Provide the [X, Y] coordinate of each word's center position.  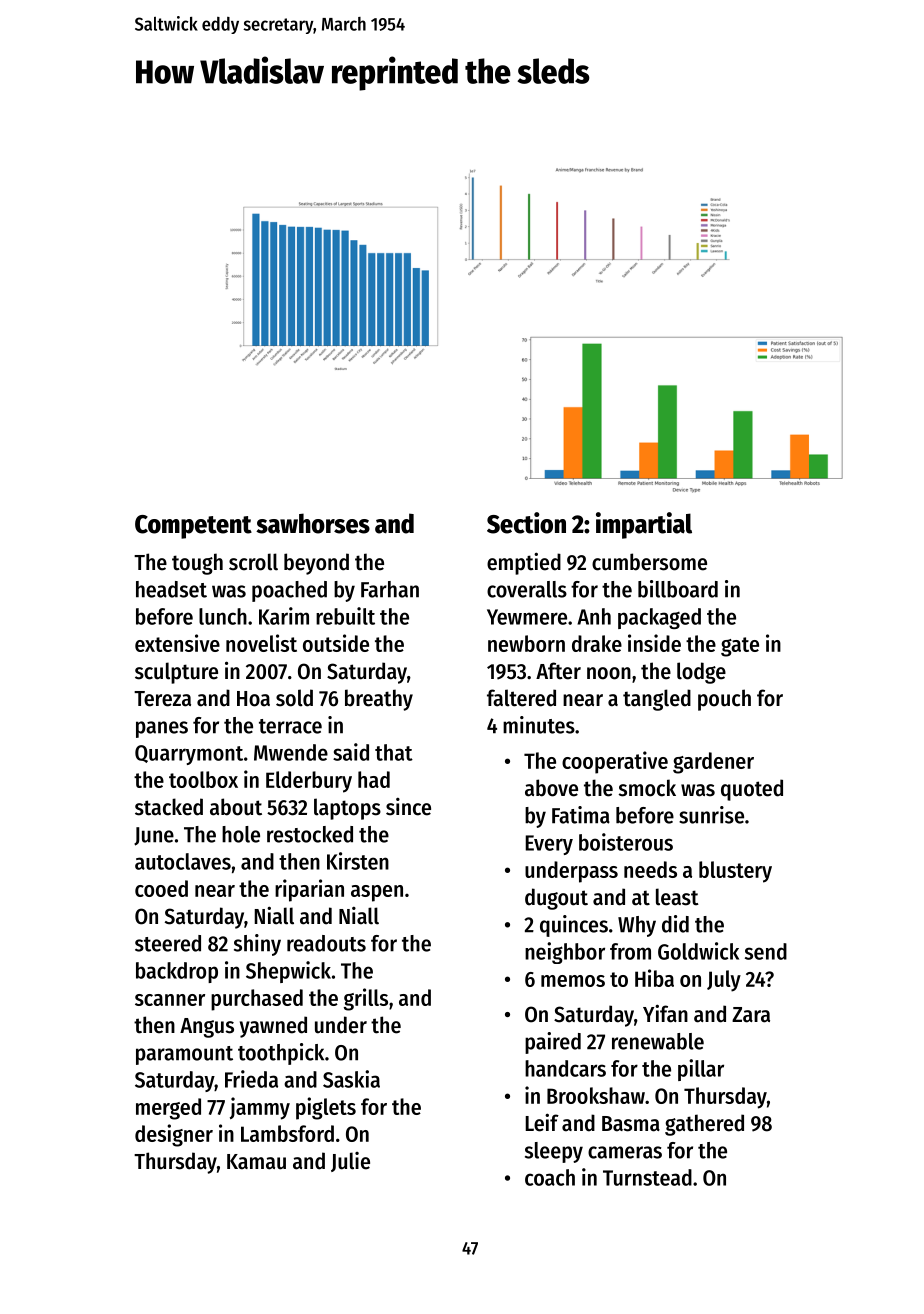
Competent [193, 527]
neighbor [565, 953]
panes [162, 729]
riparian [309, 890]
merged [168, 1109]
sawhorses [313, 523]
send [766, 951]
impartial [644, 525]
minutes [539, 725]
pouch [724, 700]
